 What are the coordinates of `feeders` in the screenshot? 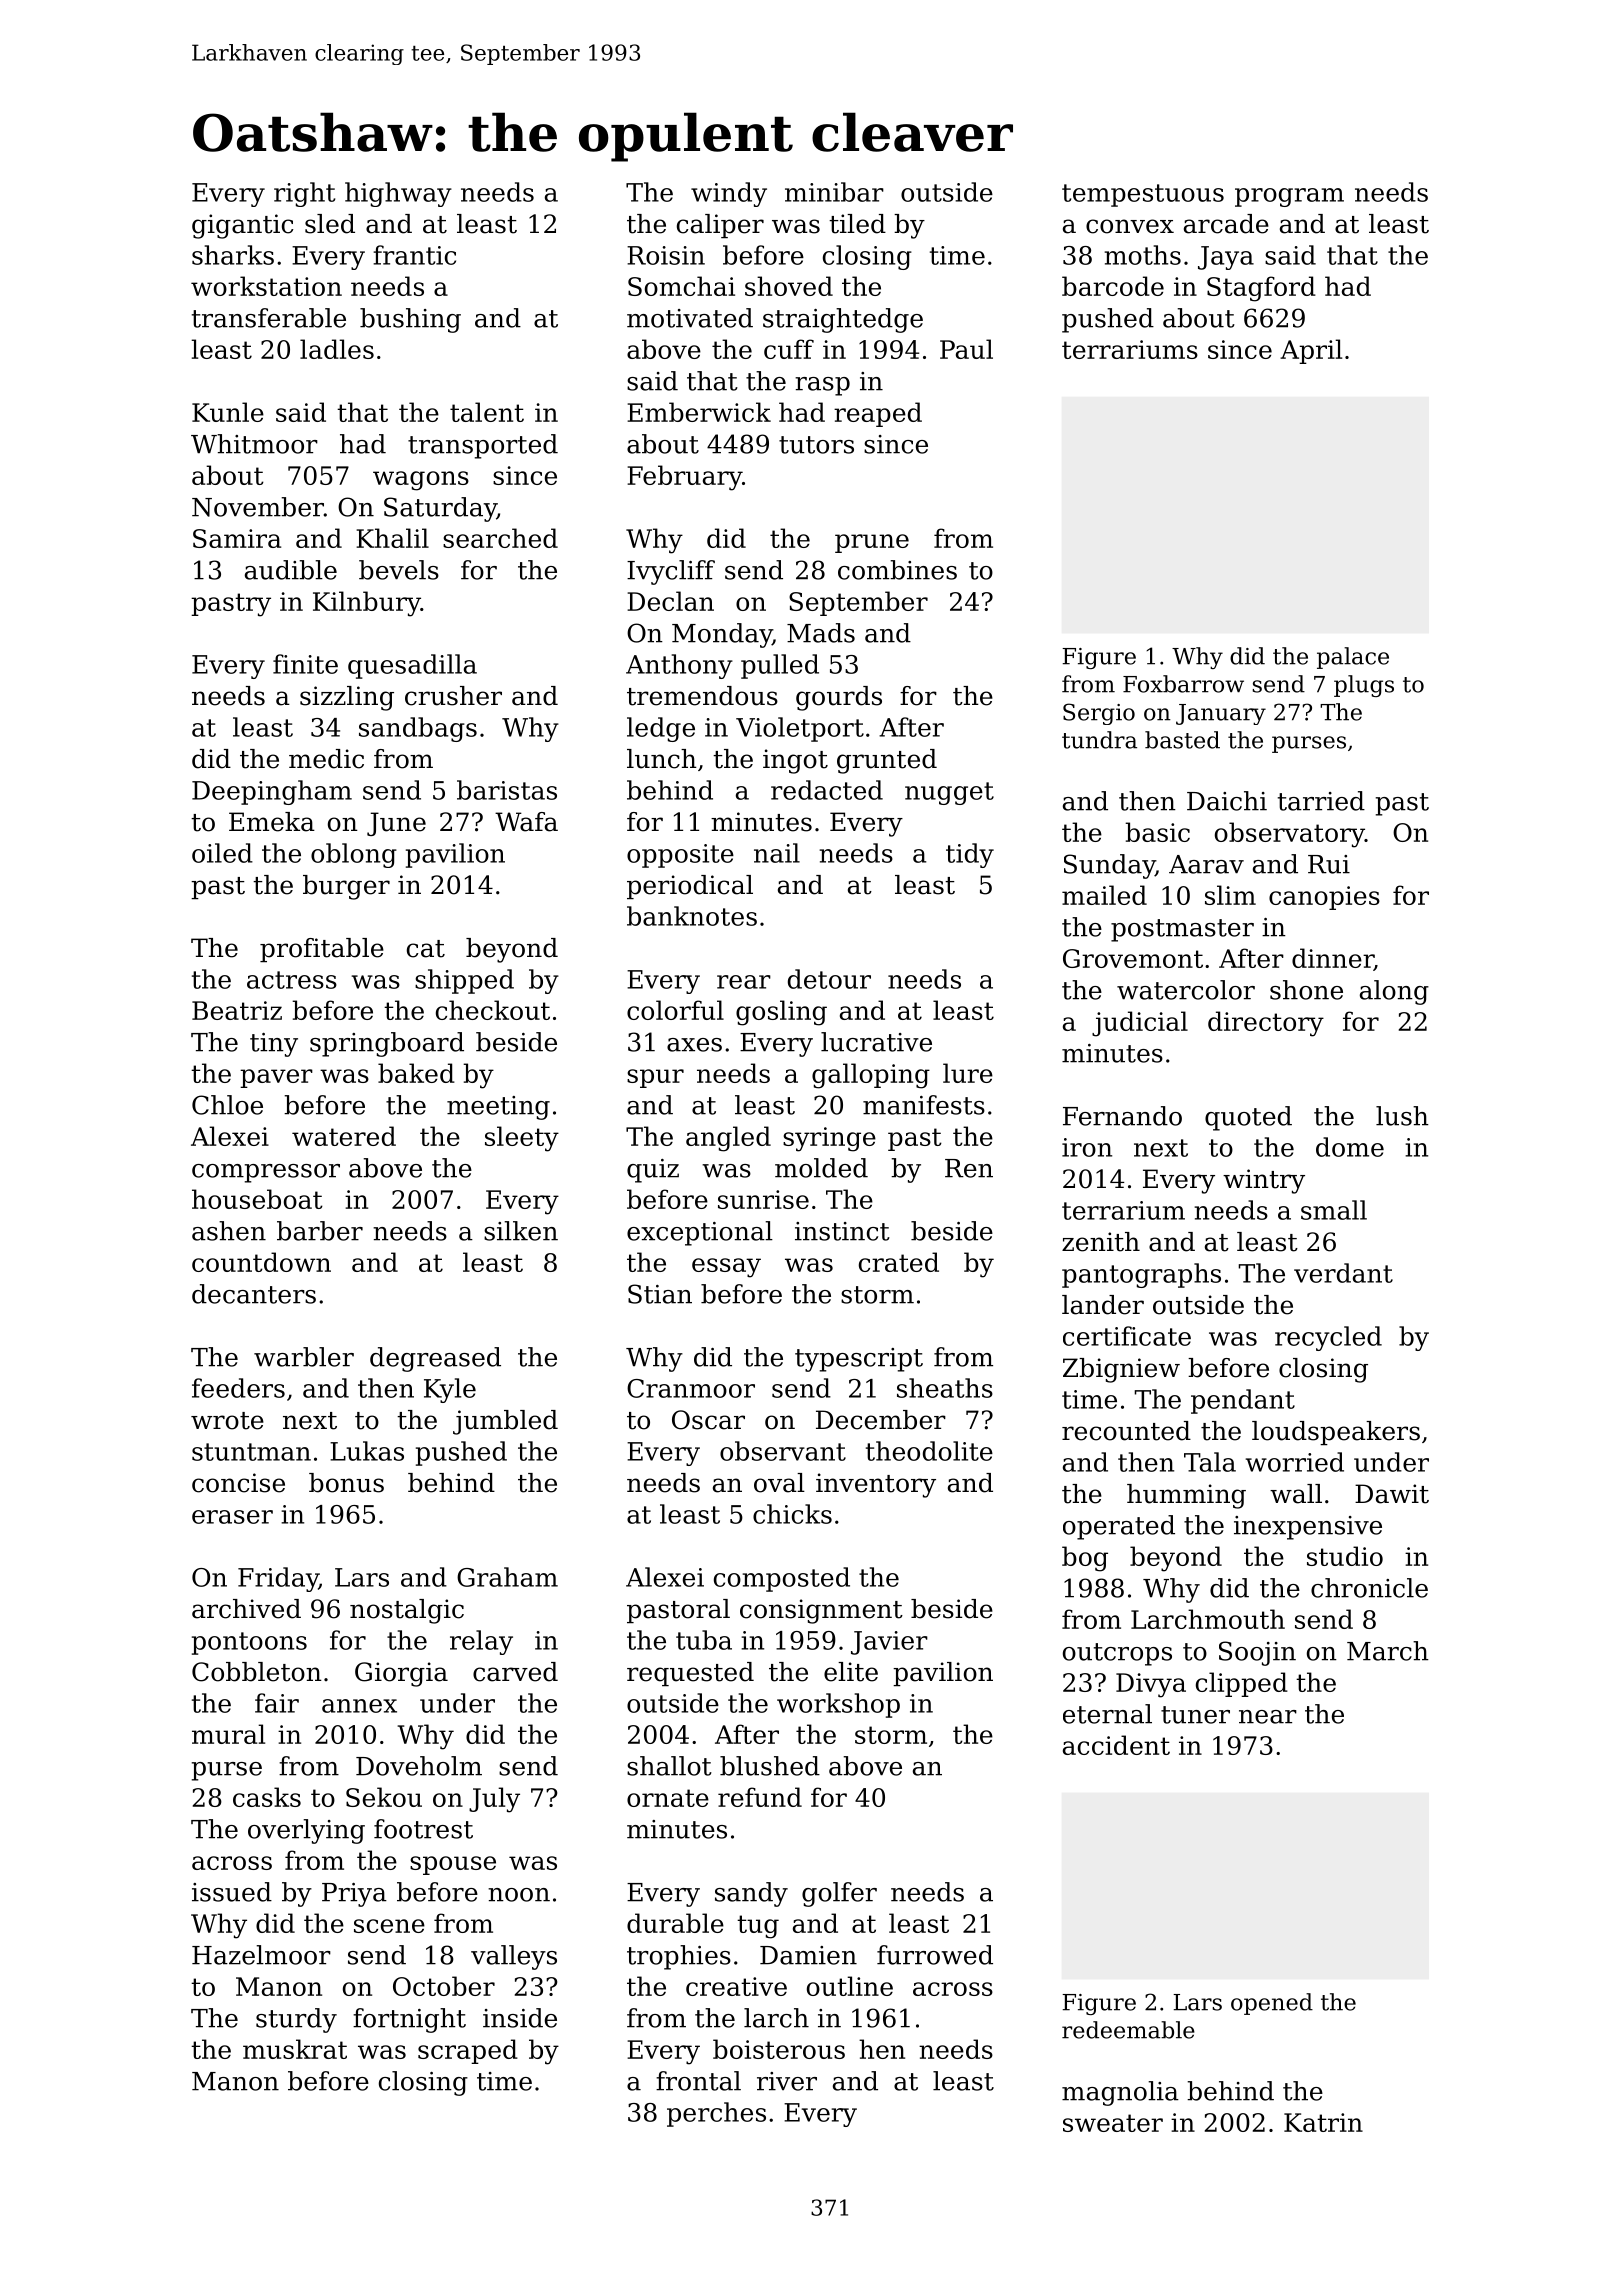 It's located at (238, 1388).
